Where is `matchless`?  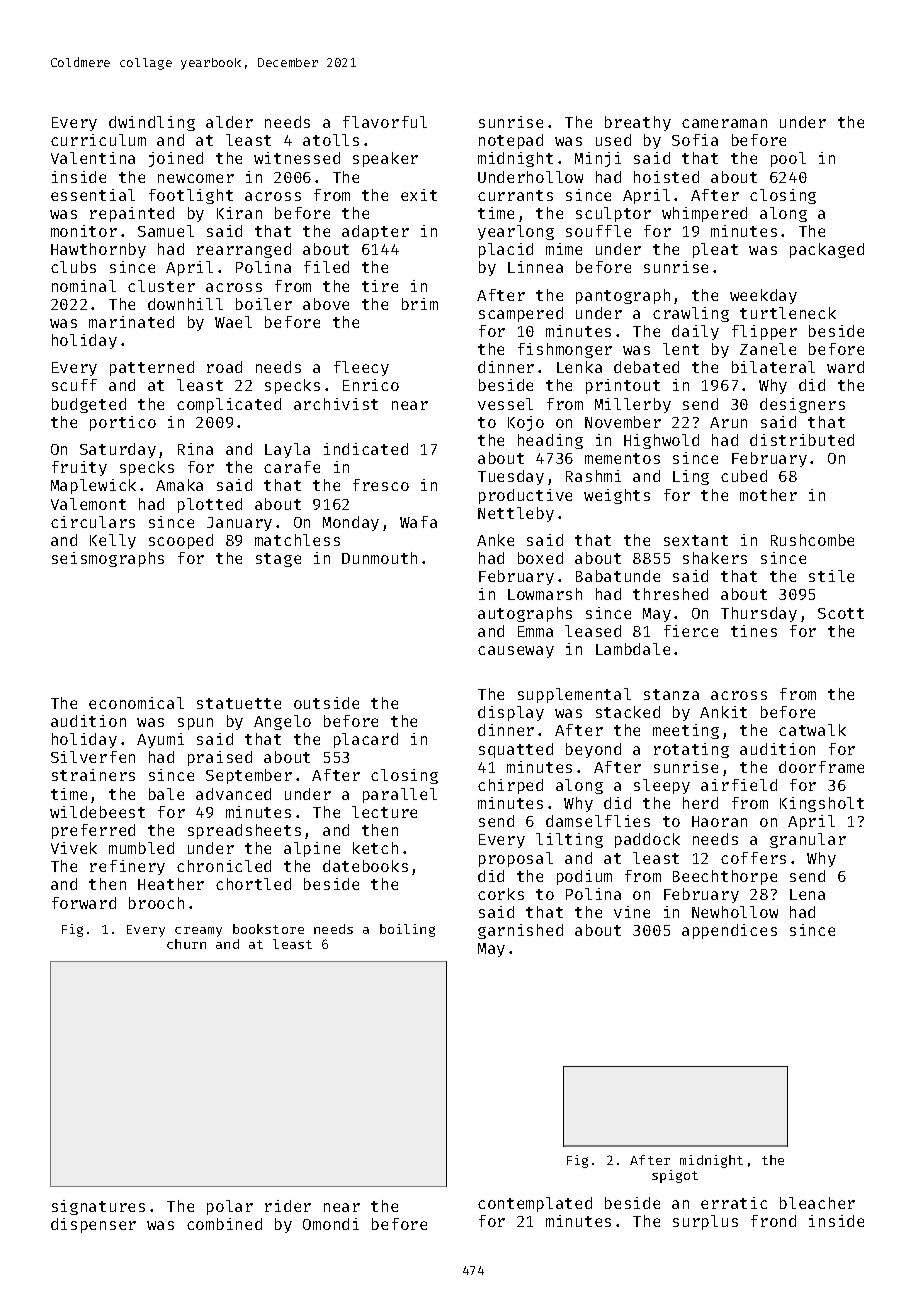 matchless is located at coordinates (297, 540).
